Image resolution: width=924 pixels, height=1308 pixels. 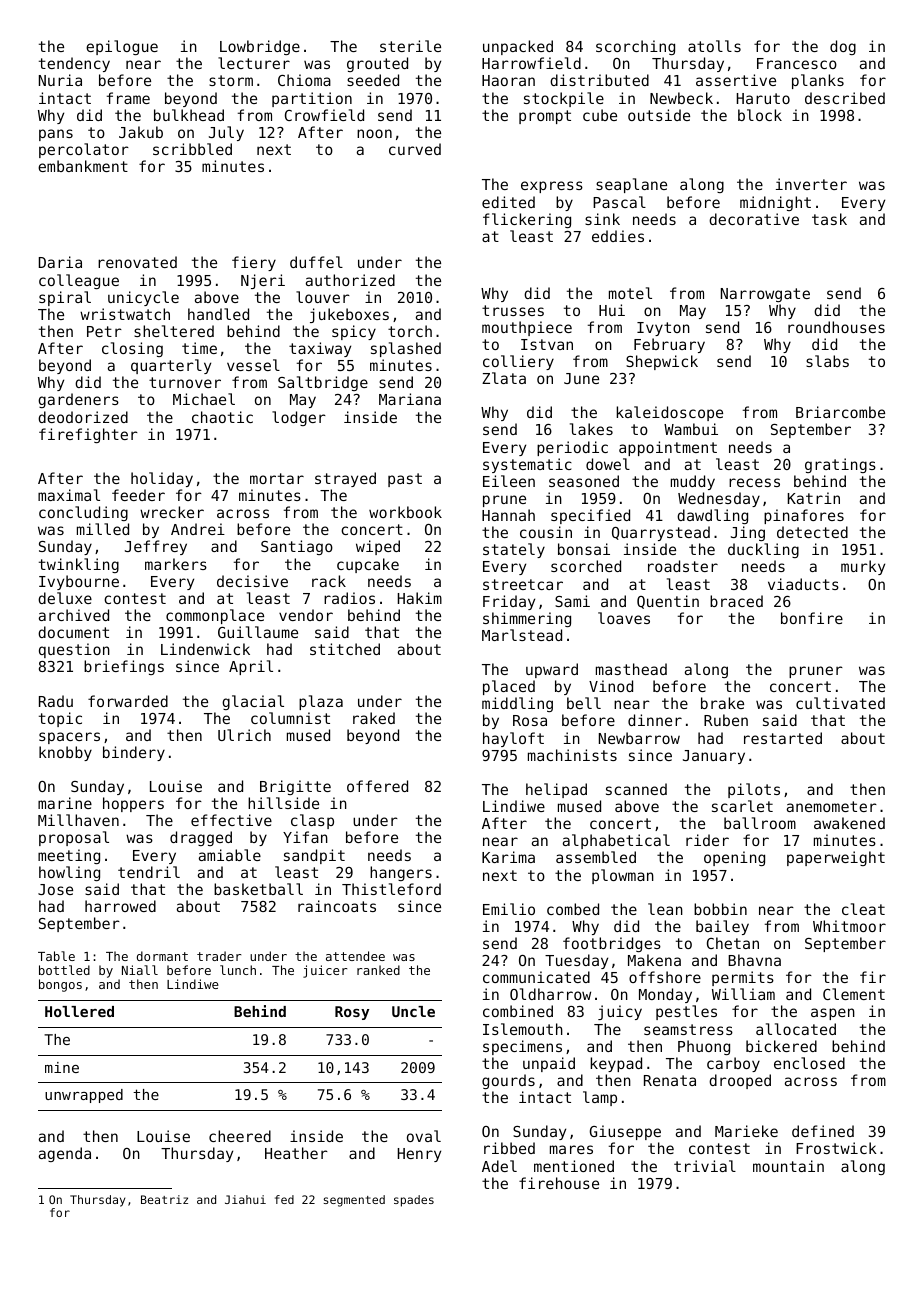 I want to click on storm, so click(x=231, y=80).
